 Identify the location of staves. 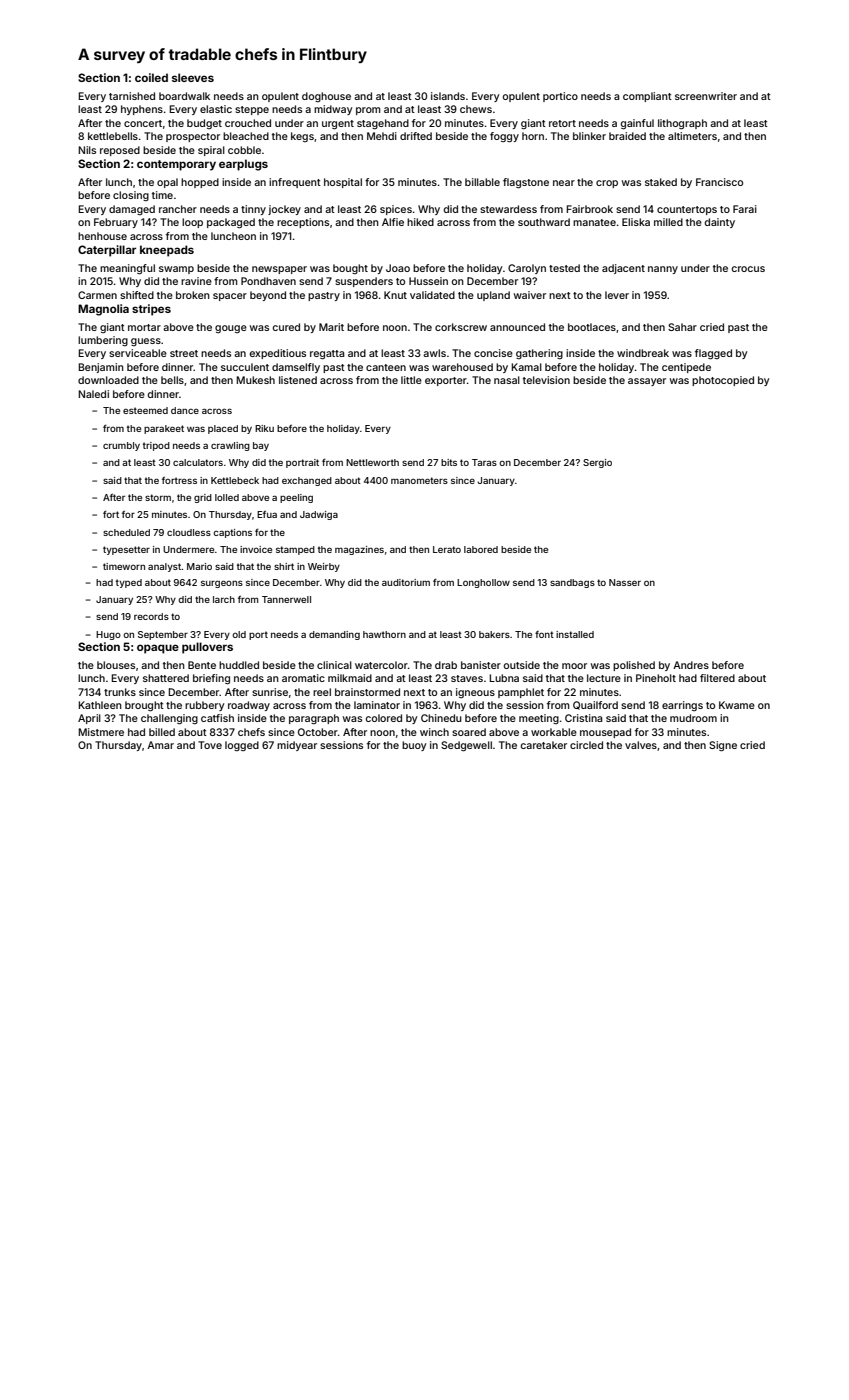
(467, 678).
